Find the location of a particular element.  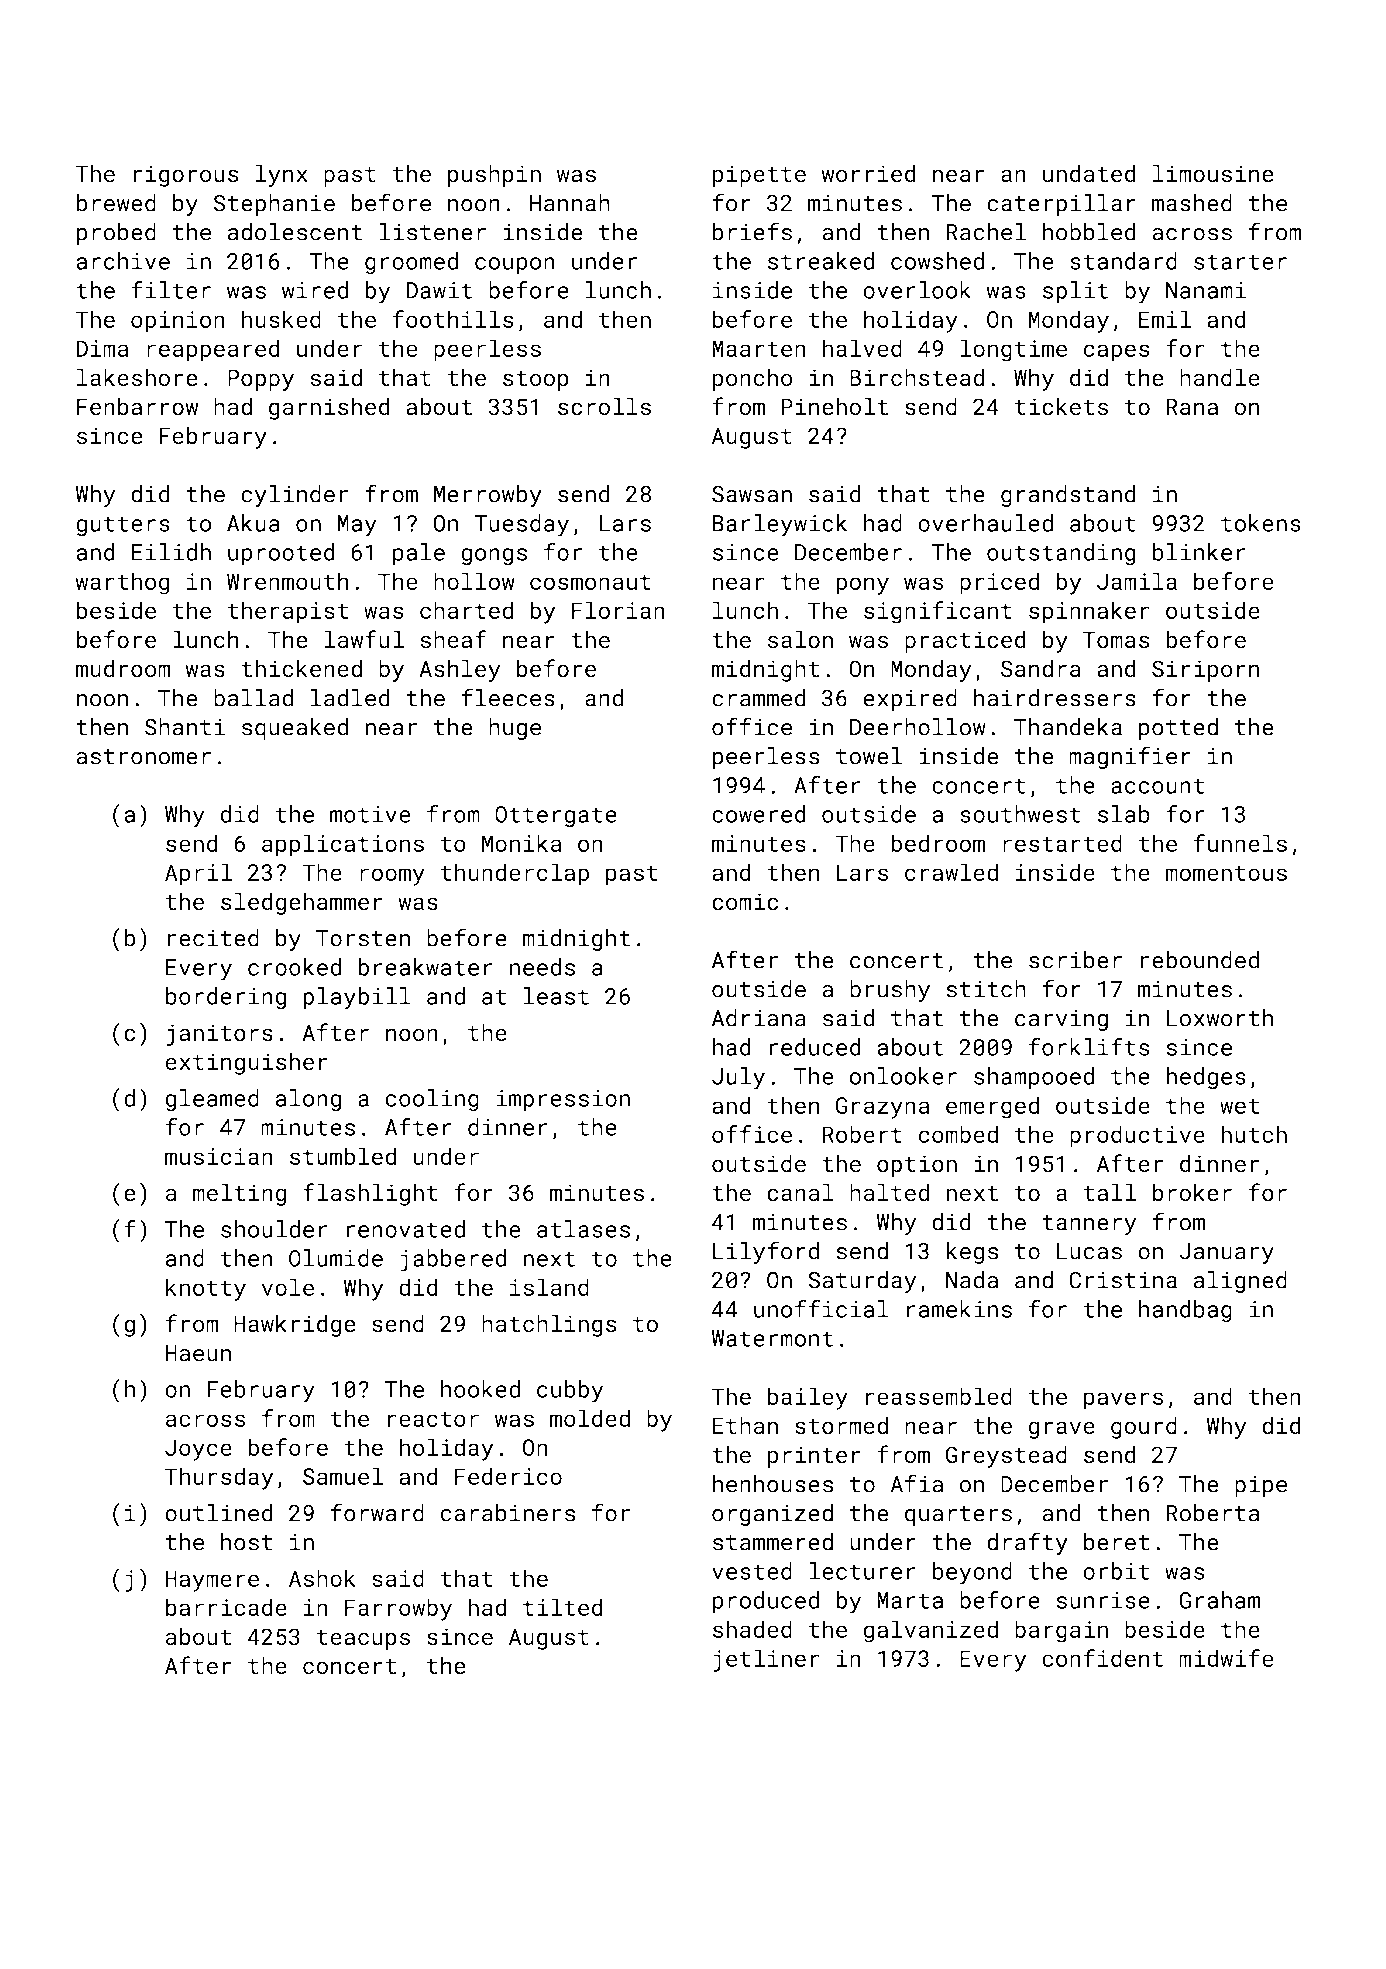

gleamed is located at coordinates (212, 1100).
